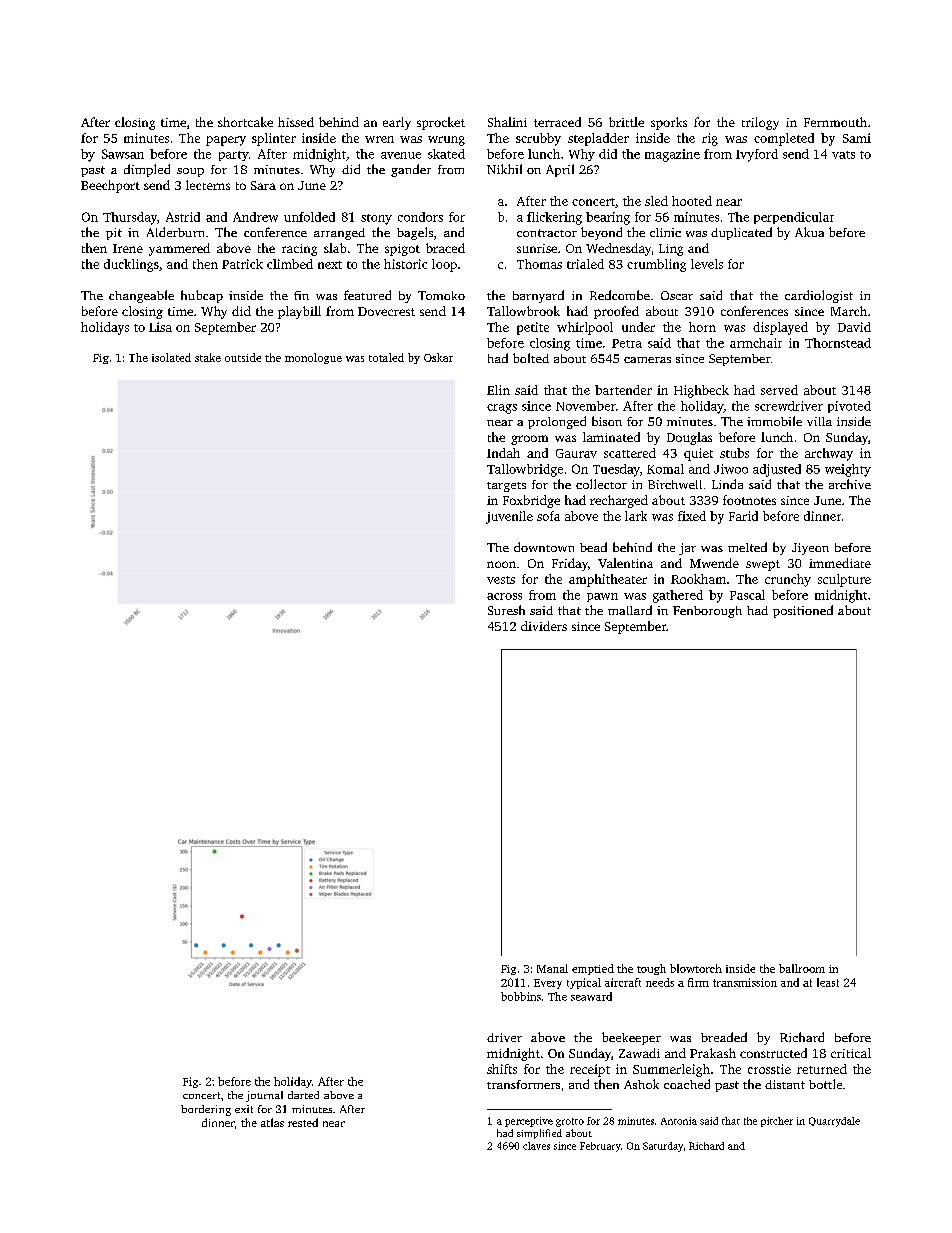 Image resolution: width=952 pixels, height=1233 pixels. I want to click on isolated, so click(171, 357).
